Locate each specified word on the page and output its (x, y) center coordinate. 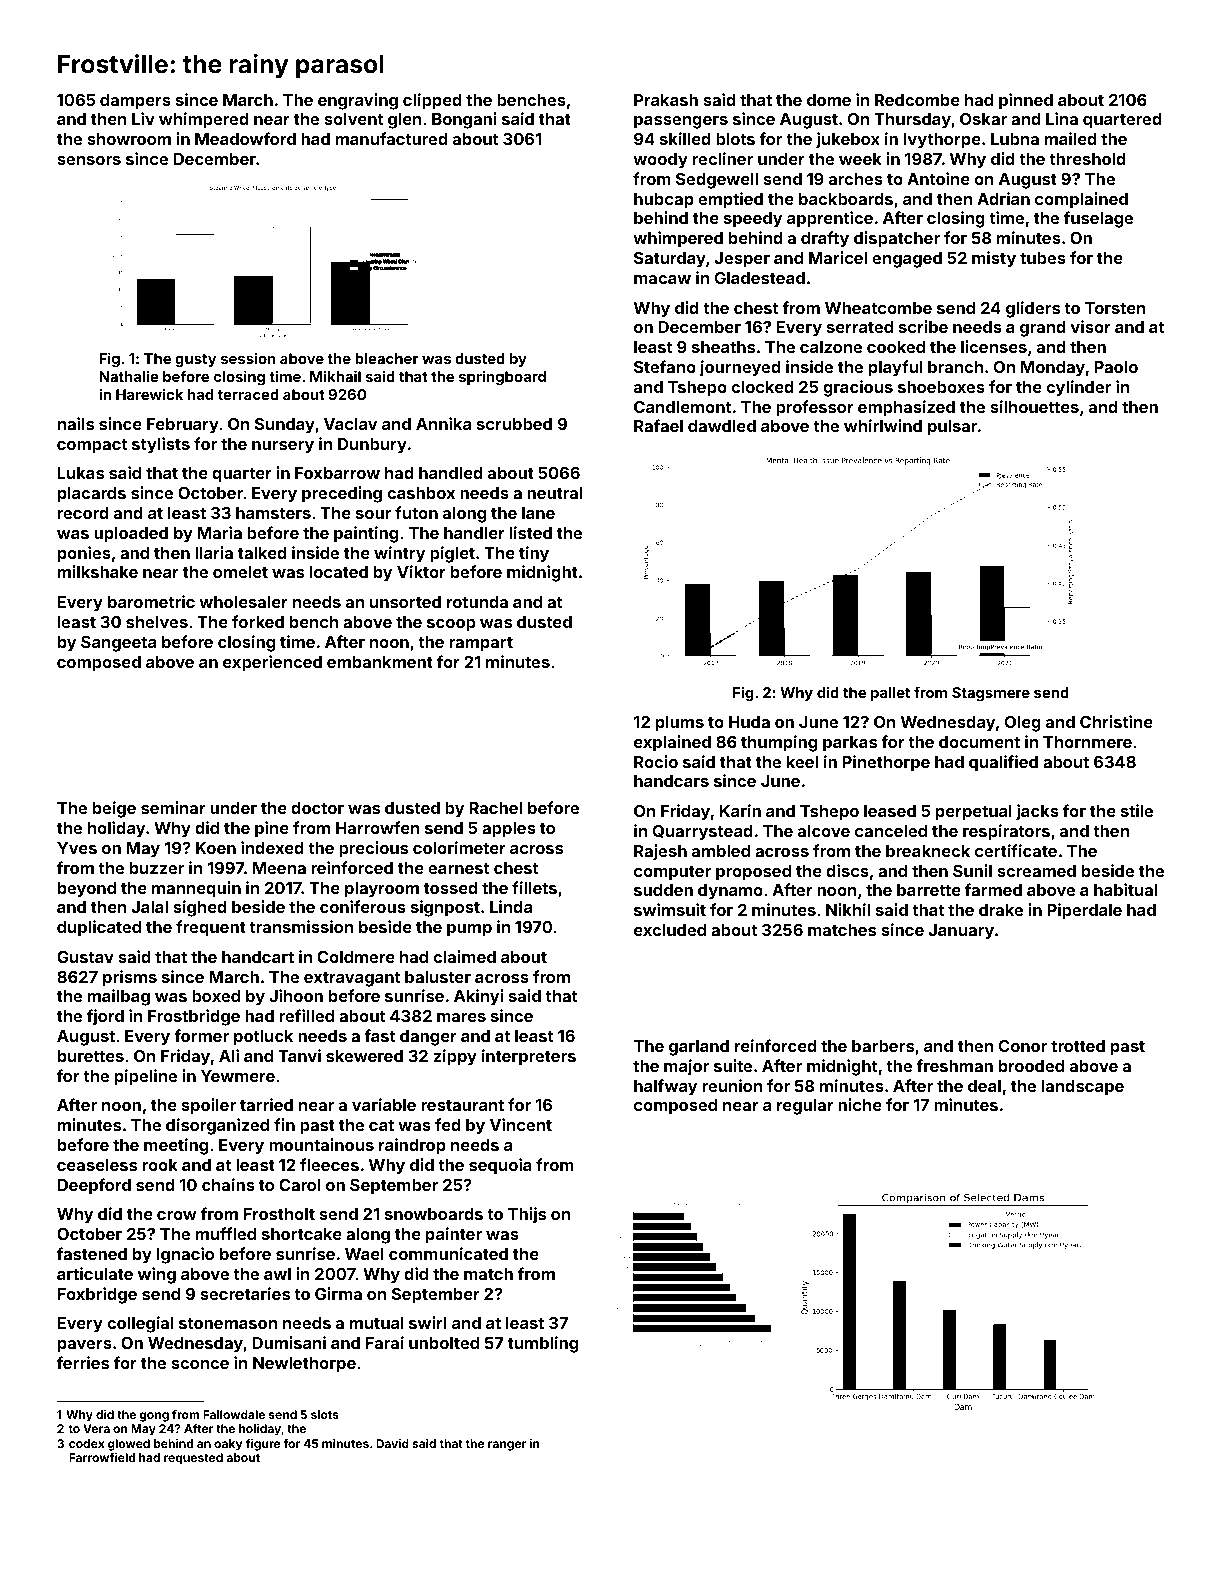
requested (193, 1459)
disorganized (217, 1126)
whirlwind (883, 425)
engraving (358, 101)
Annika (443, 423)
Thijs (527, 1215)
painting (366, 534)
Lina (1062, 118)
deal (984, 1086)
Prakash (666, 100)
